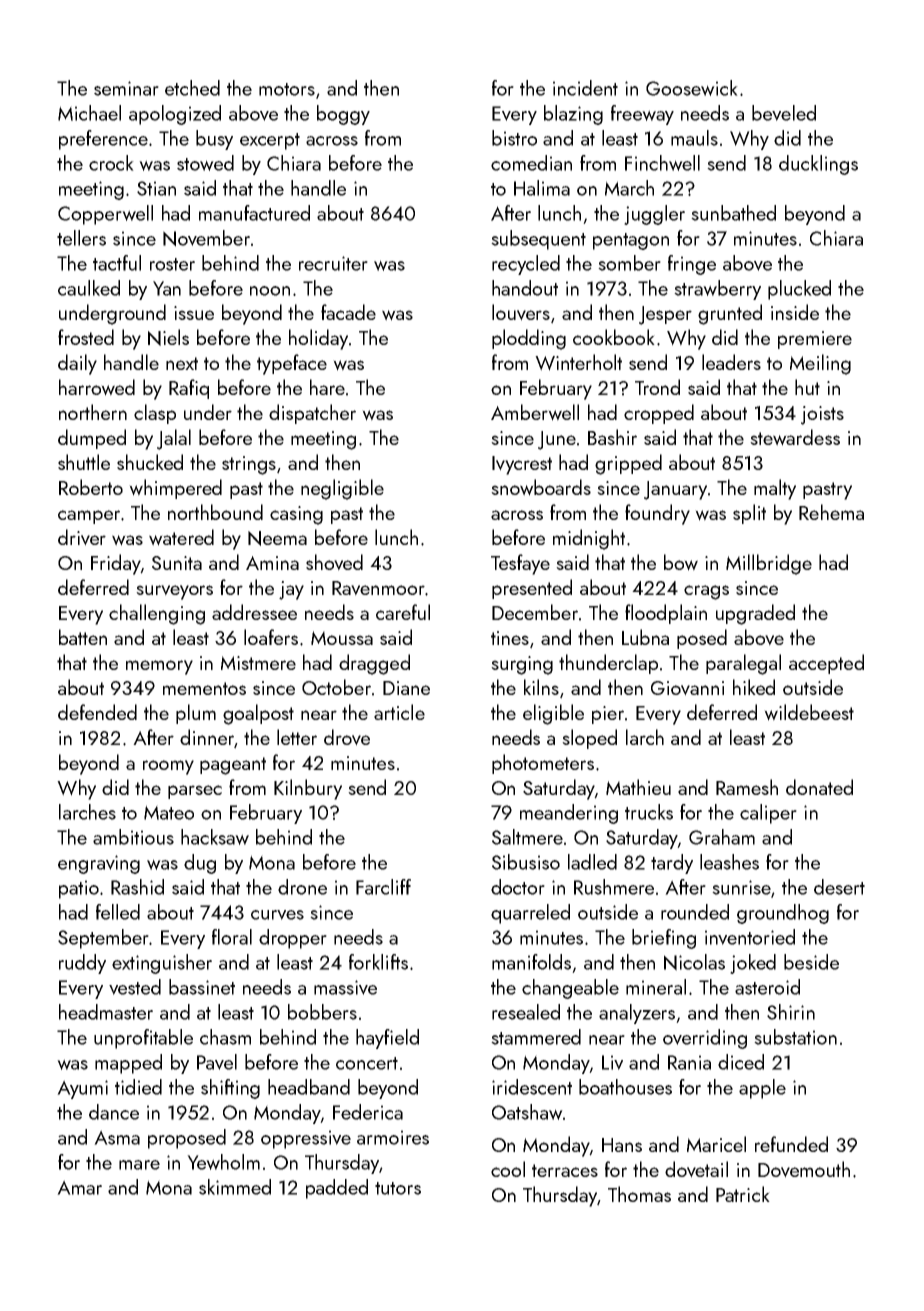 The width and height of the page is (924, 1311). I want to click on Diane, so click(406, 688).
